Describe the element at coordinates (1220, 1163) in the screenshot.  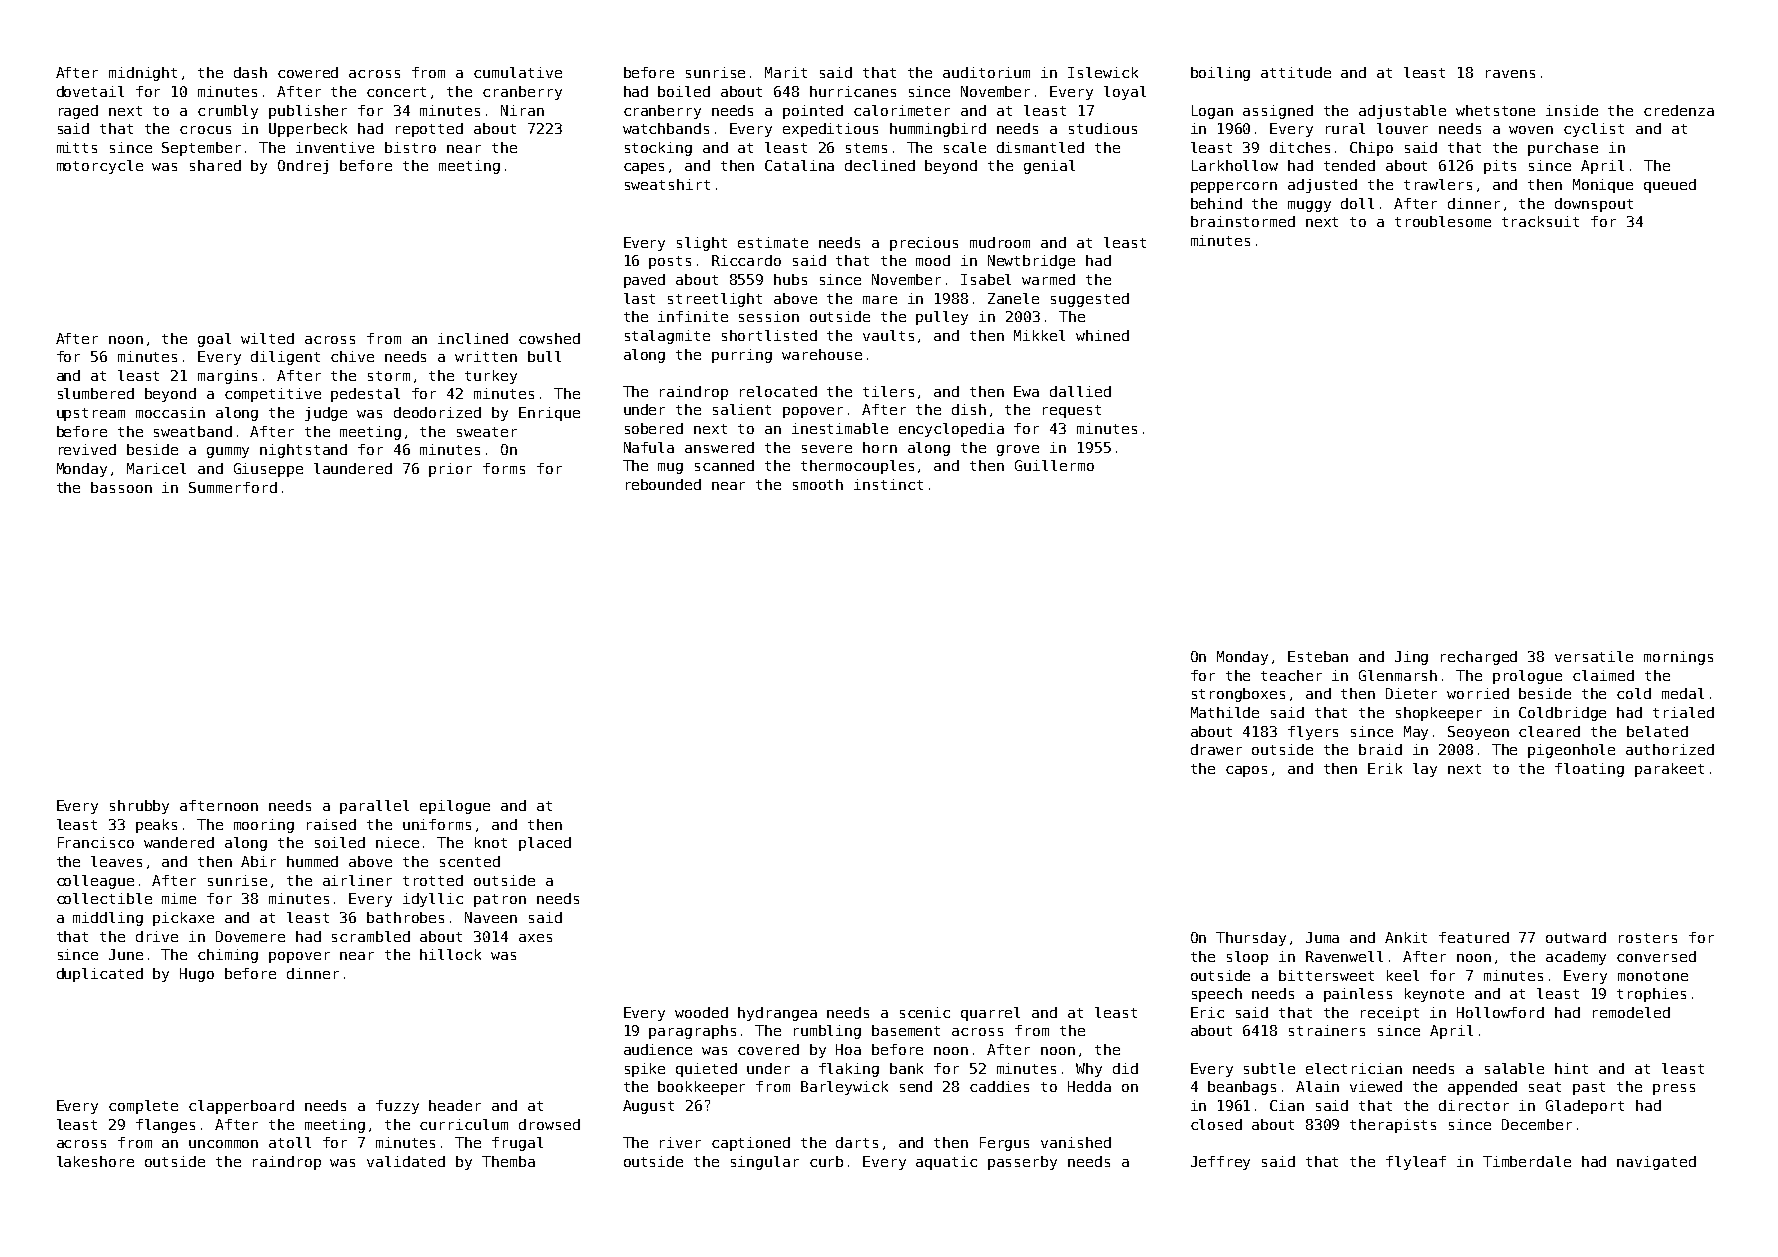
I see `Jeffrey` at that location.
